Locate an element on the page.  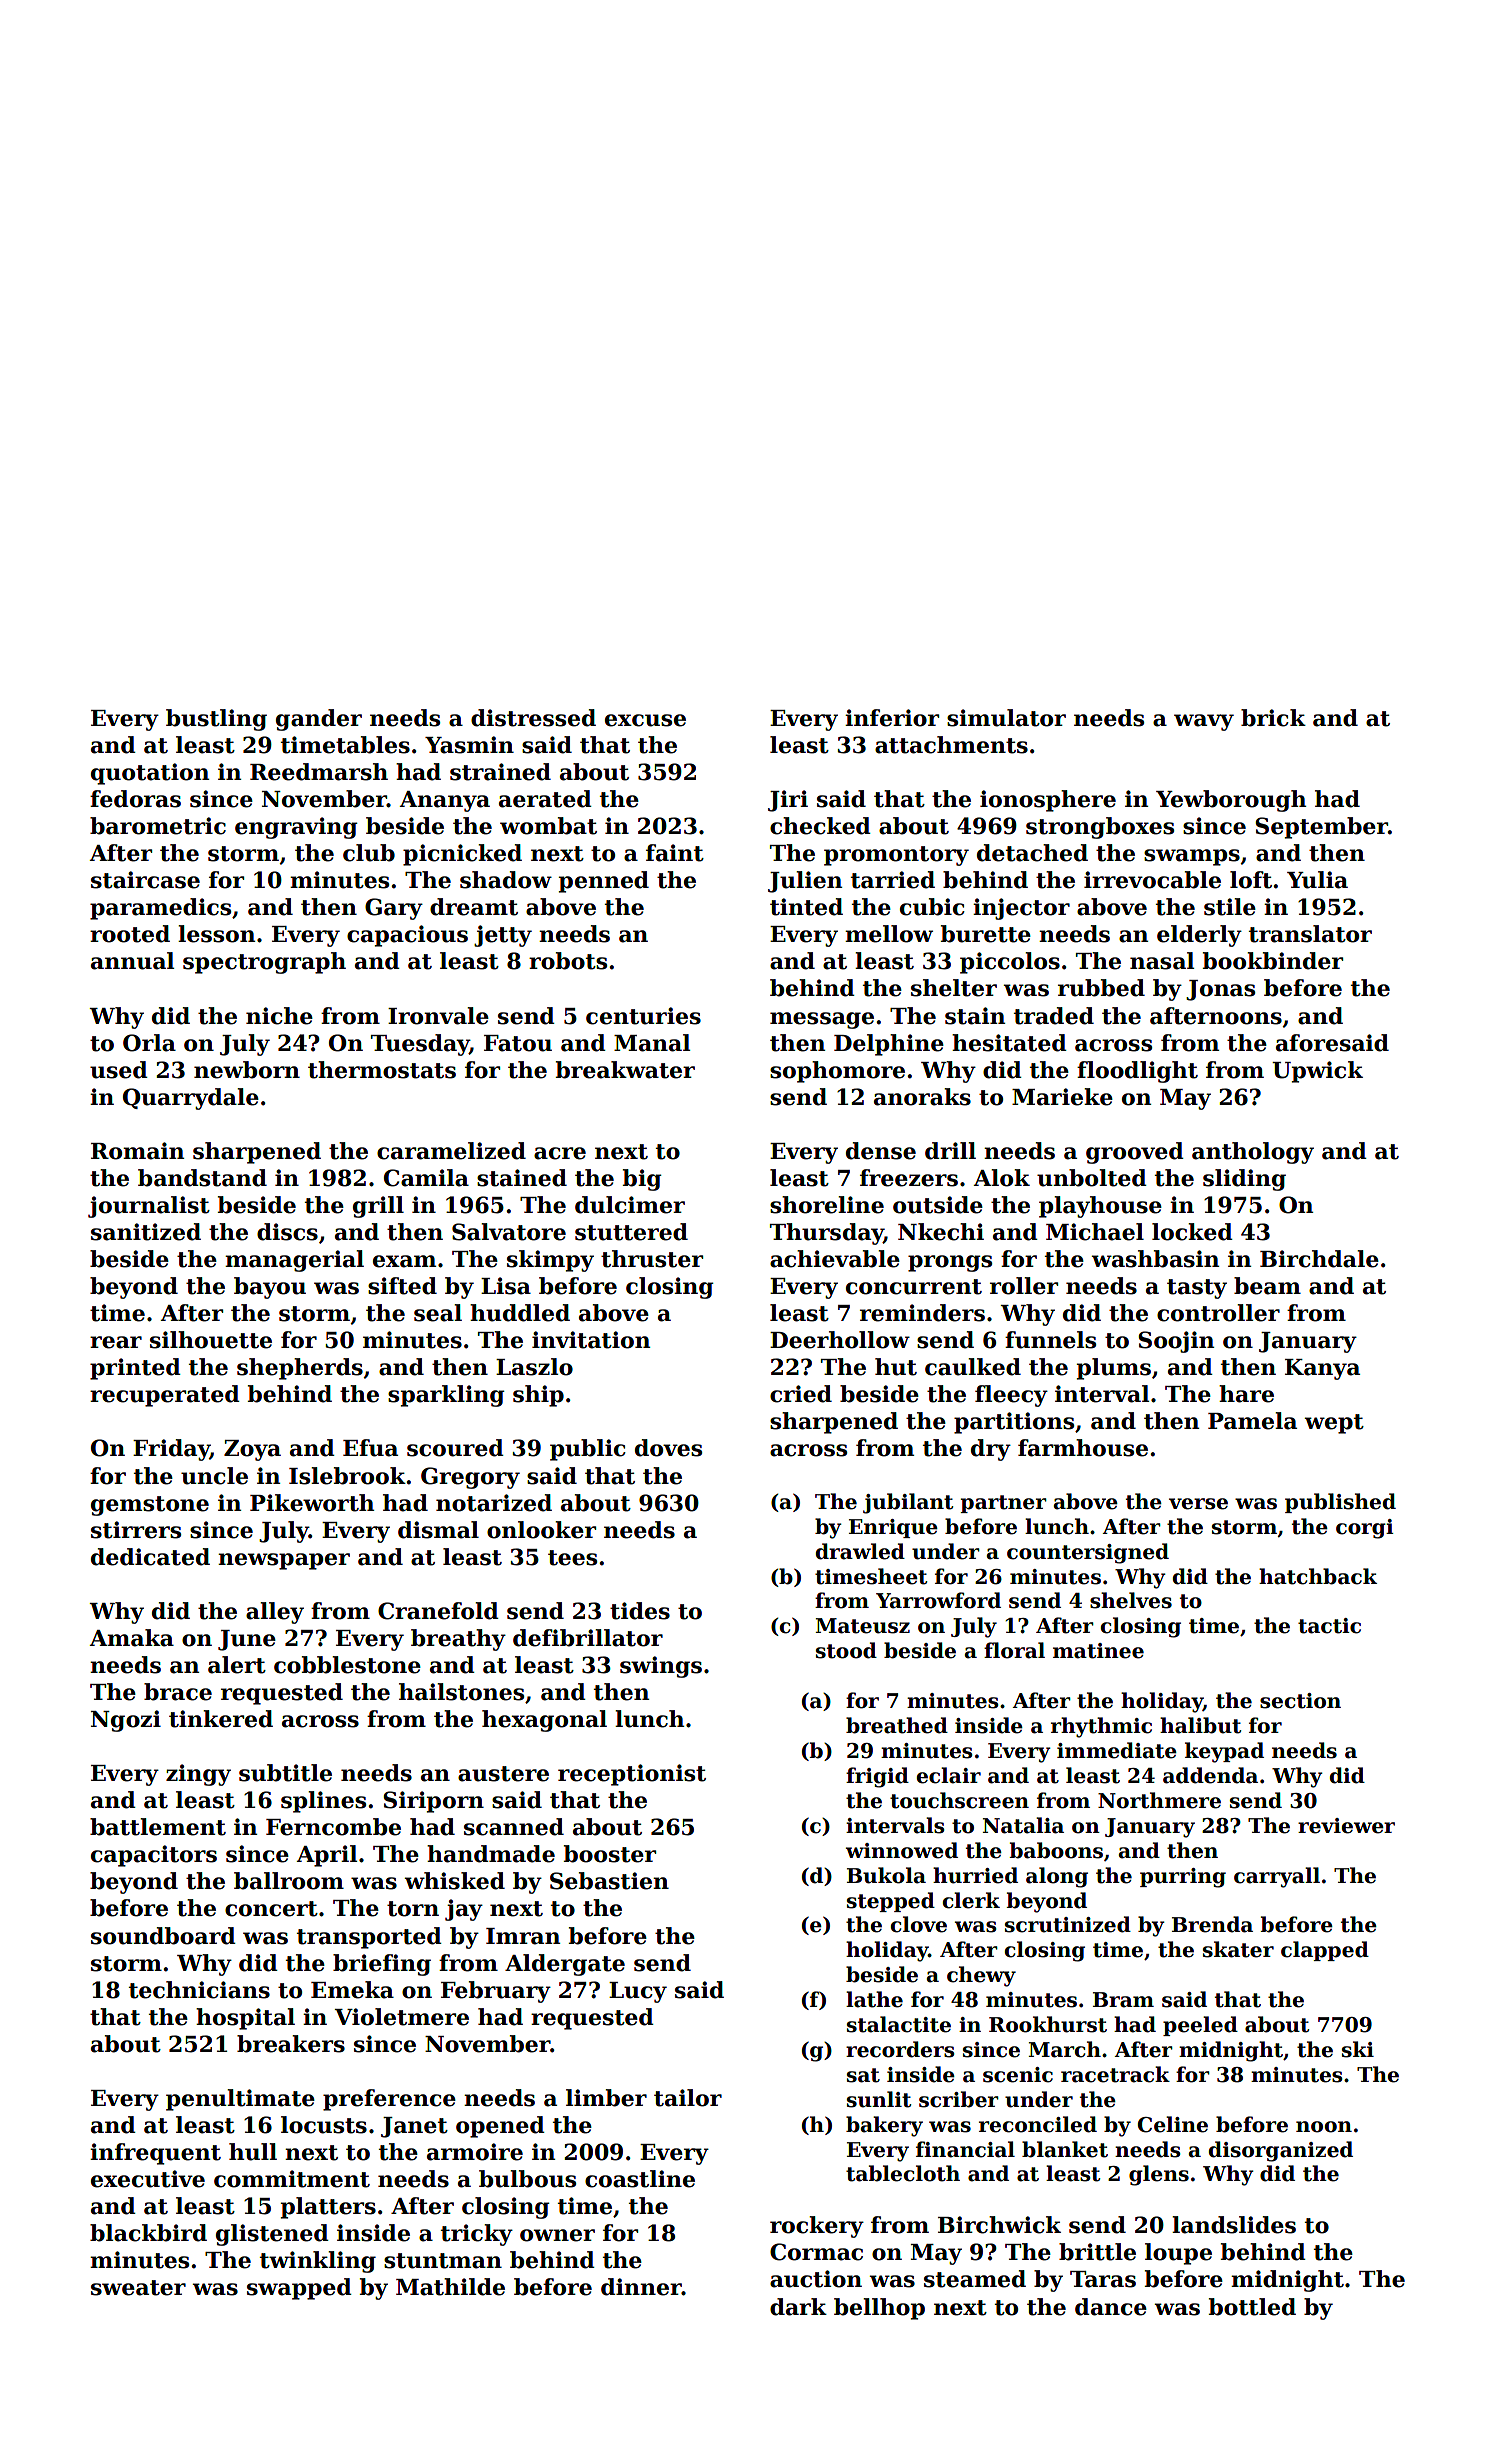
dark is located at coordinates (798, 2307).
